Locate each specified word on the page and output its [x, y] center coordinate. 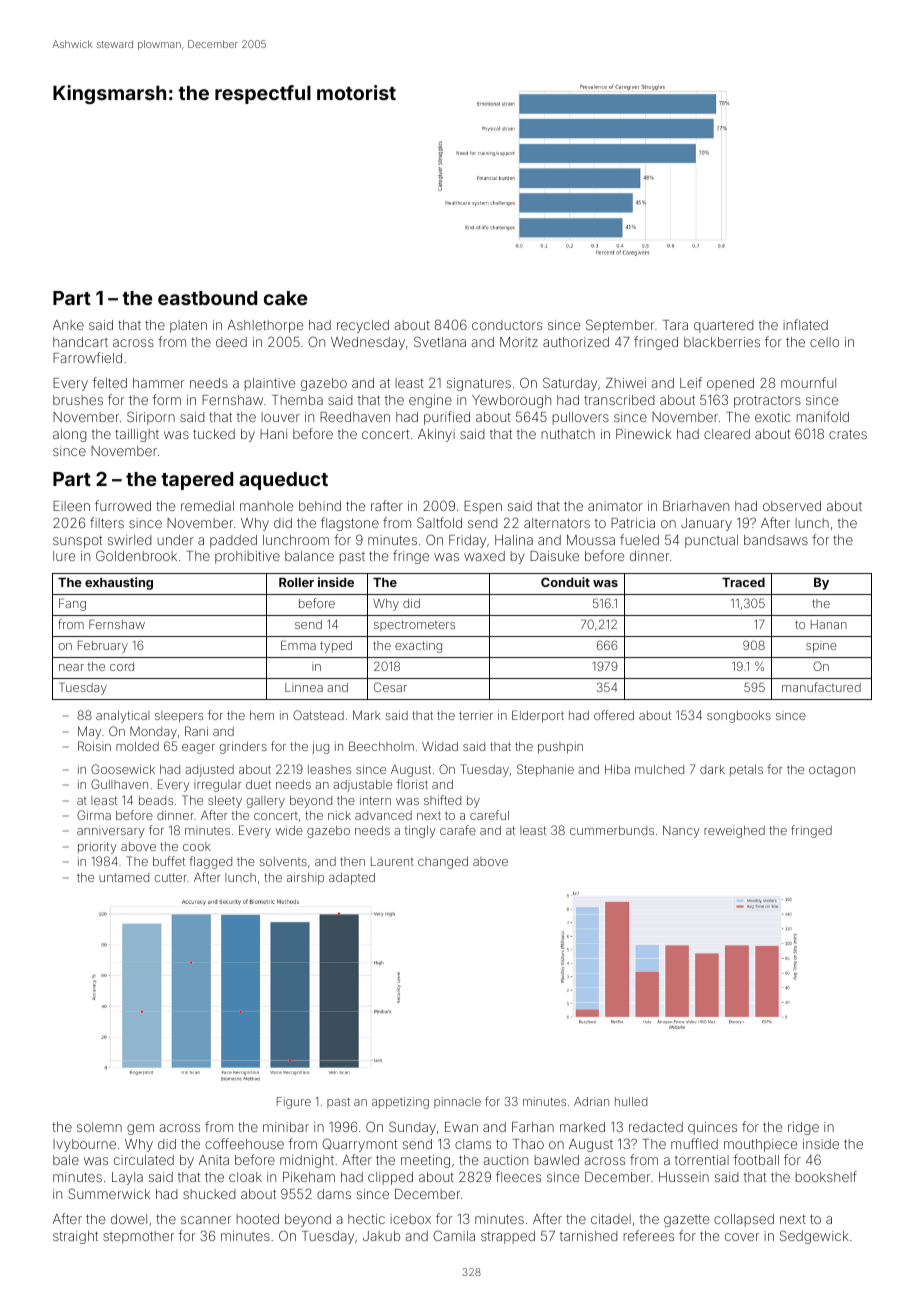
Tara [675, 325]
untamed [124, 877]
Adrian [591, 1101]
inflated [805, 324]
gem [140, 1129]
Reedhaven [355, 417]
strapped [508, 1237]
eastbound [207, 298]
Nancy [681, 831]
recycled [363, 326]
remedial [207, 506]
